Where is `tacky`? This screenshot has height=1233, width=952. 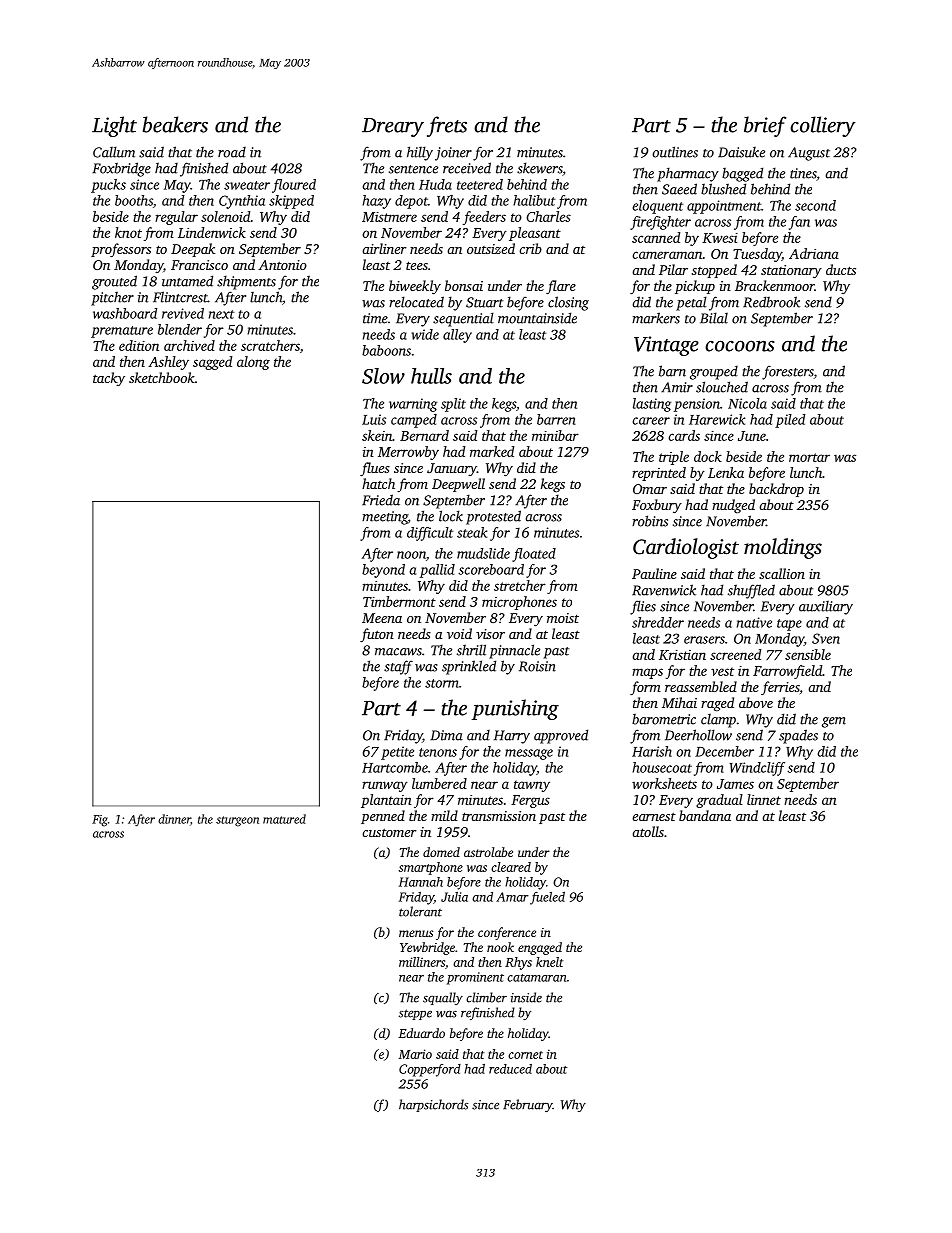 tacky is located at coordinates (109, 379).
